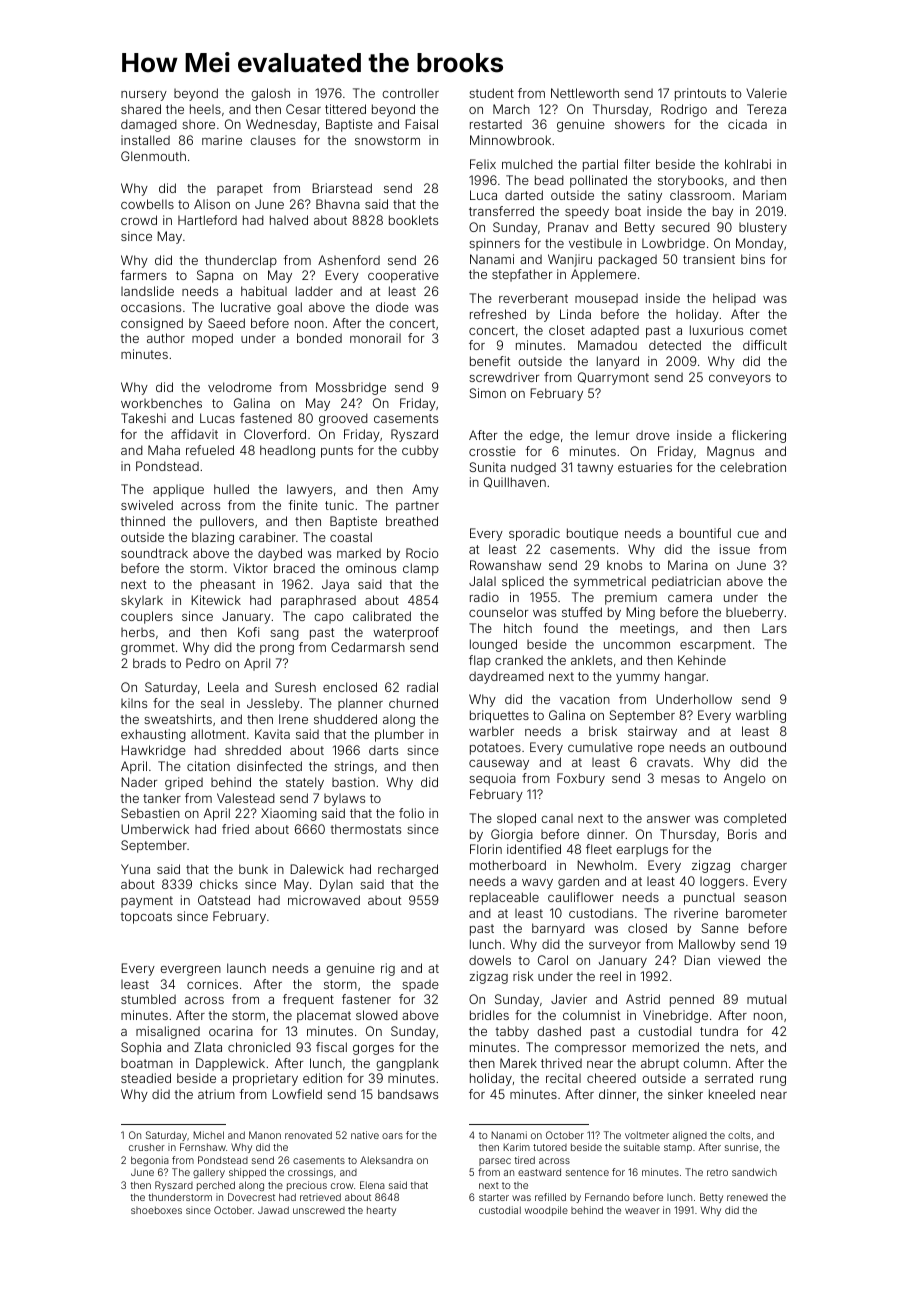 Image resolution: width=908 pixels, height=1316 pixels. What do you see at coordinates (486, 849) in the document?
I see `Florin` at bounding box center [486, 849].
